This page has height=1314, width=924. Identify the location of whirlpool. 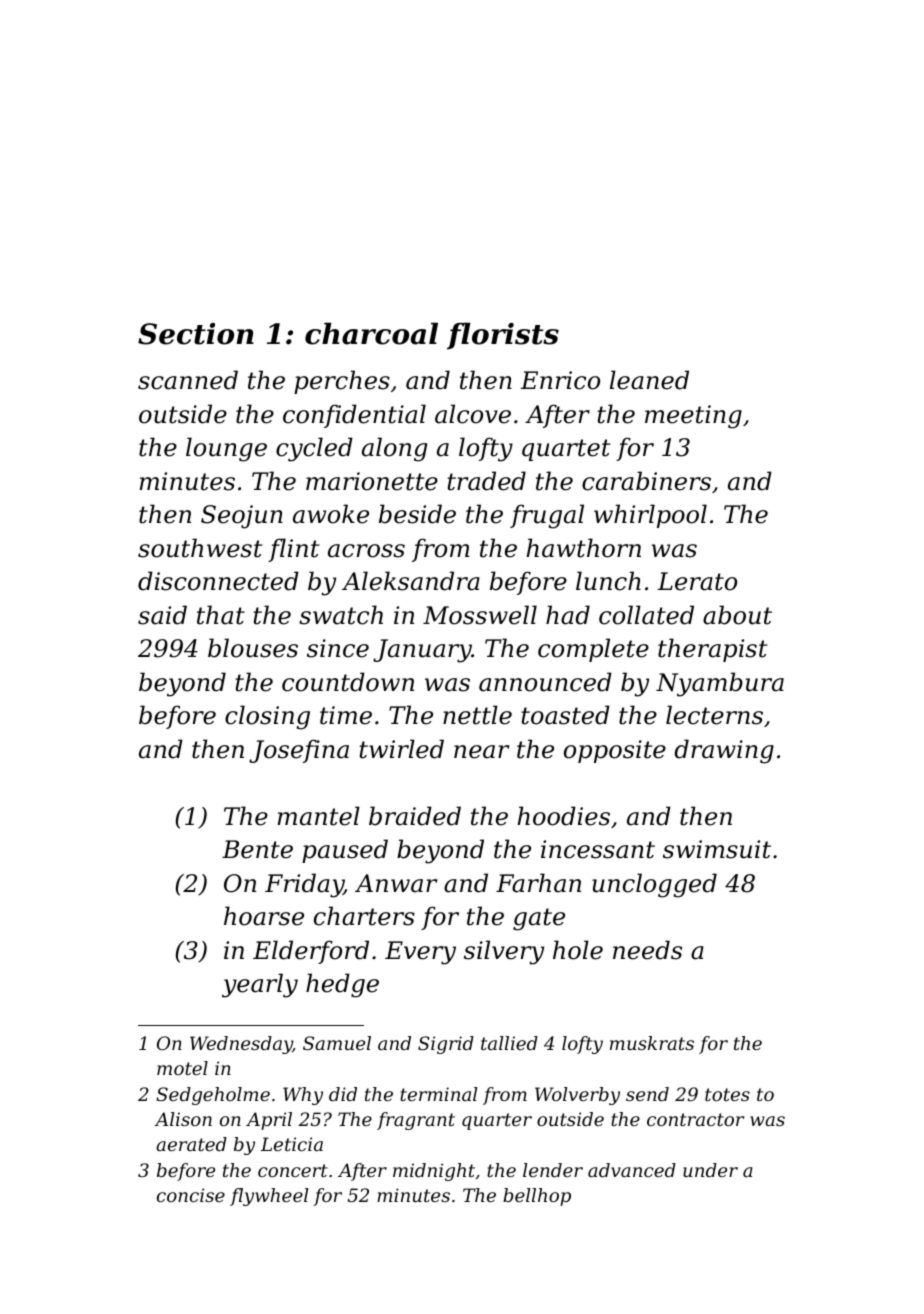
(650, 516).
